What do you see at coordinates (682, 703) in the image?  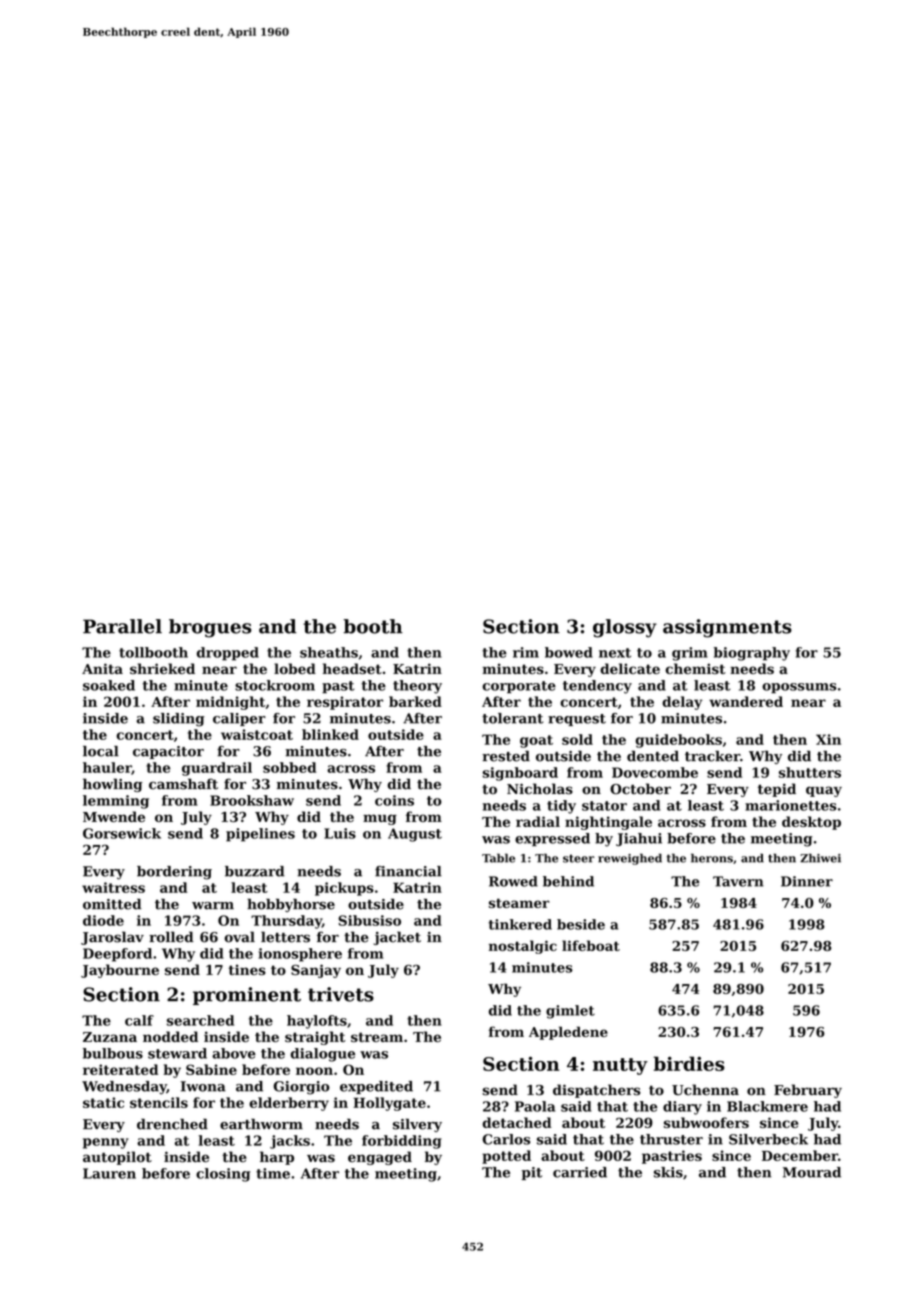 I see `delay` at bounding box center [682, 703].
